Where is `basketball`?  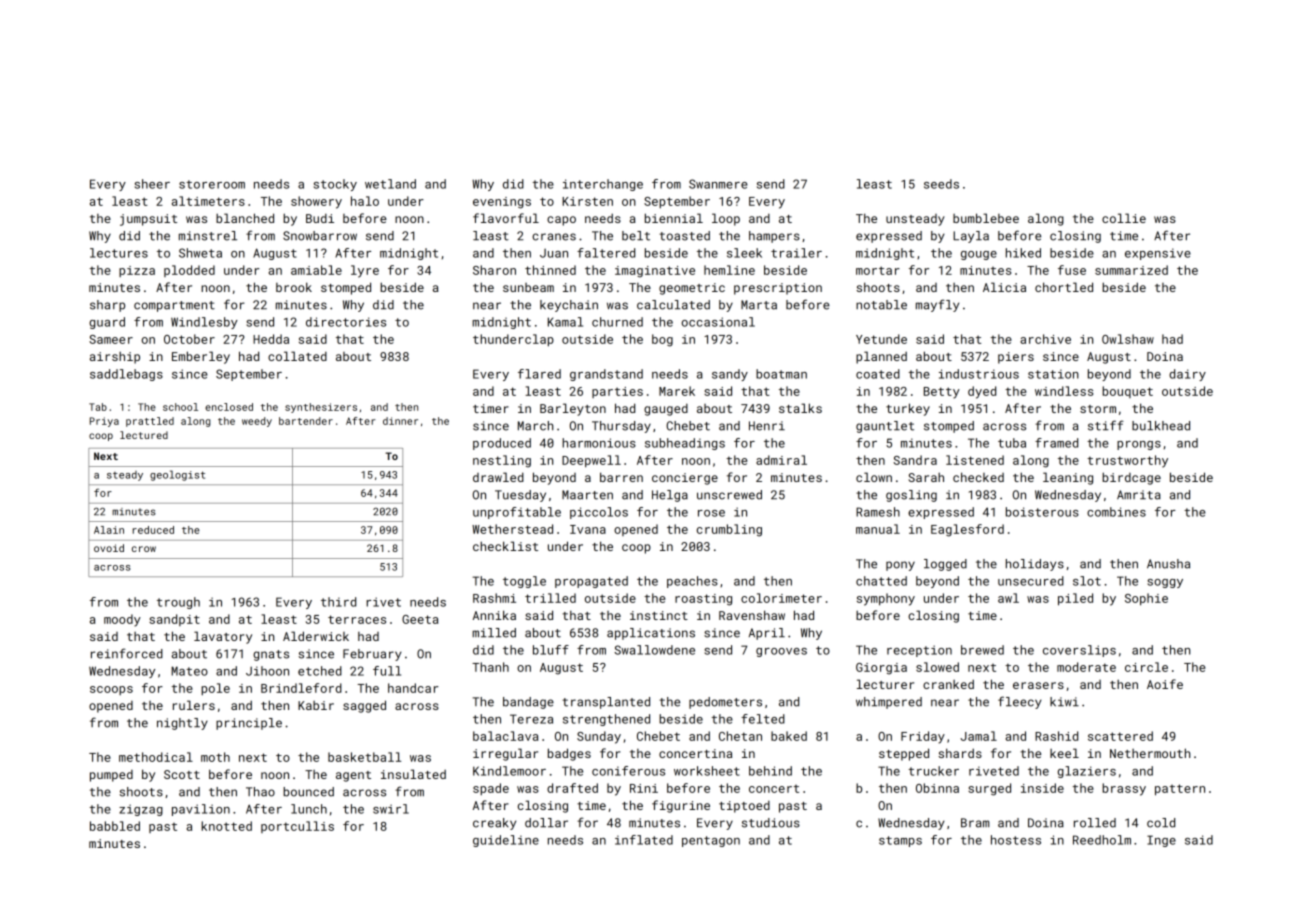
basketball is located at coordinates (364, 757).
